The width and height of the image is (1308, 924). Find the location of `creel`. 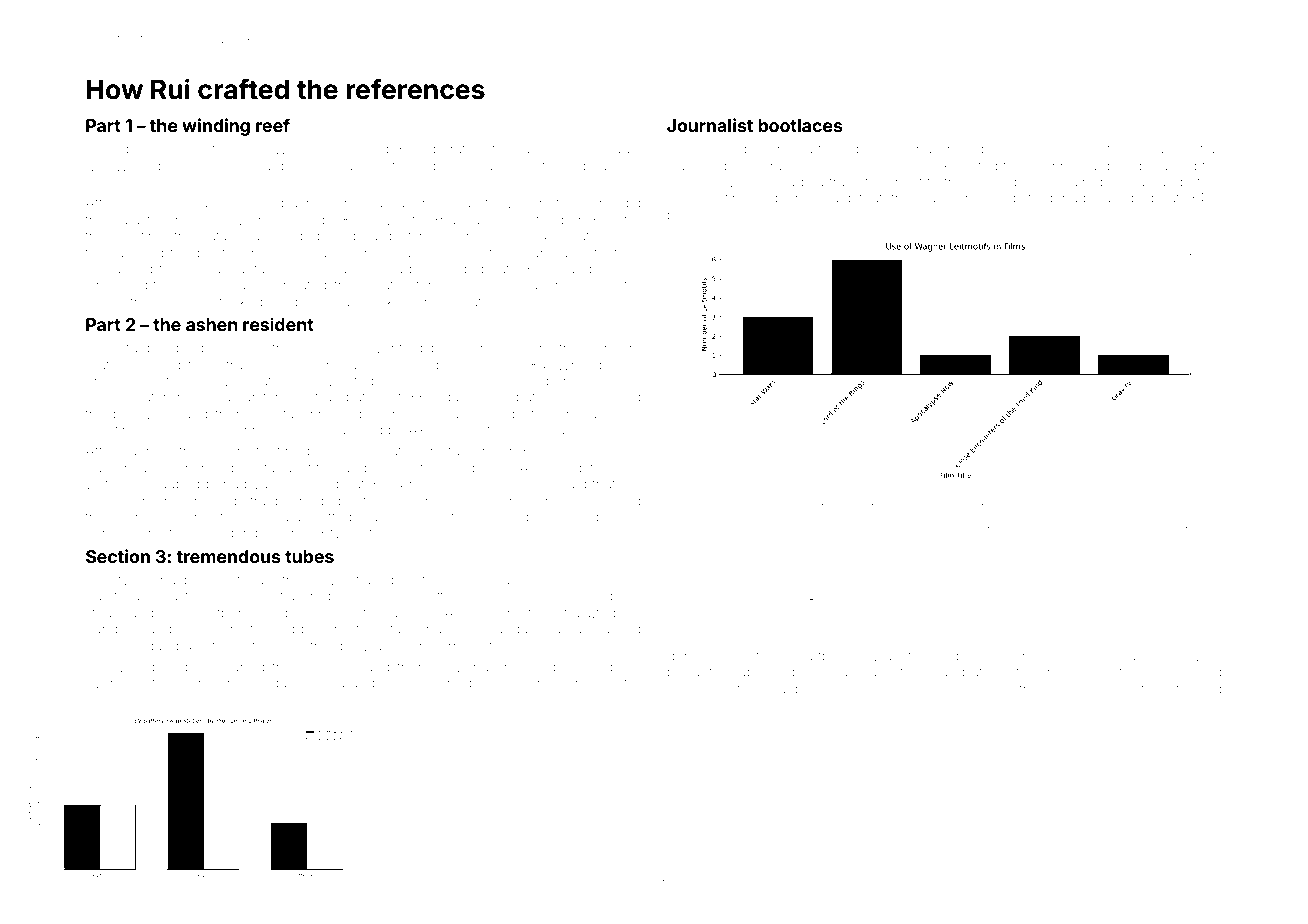

creel is located at coordinates (315, 349).
